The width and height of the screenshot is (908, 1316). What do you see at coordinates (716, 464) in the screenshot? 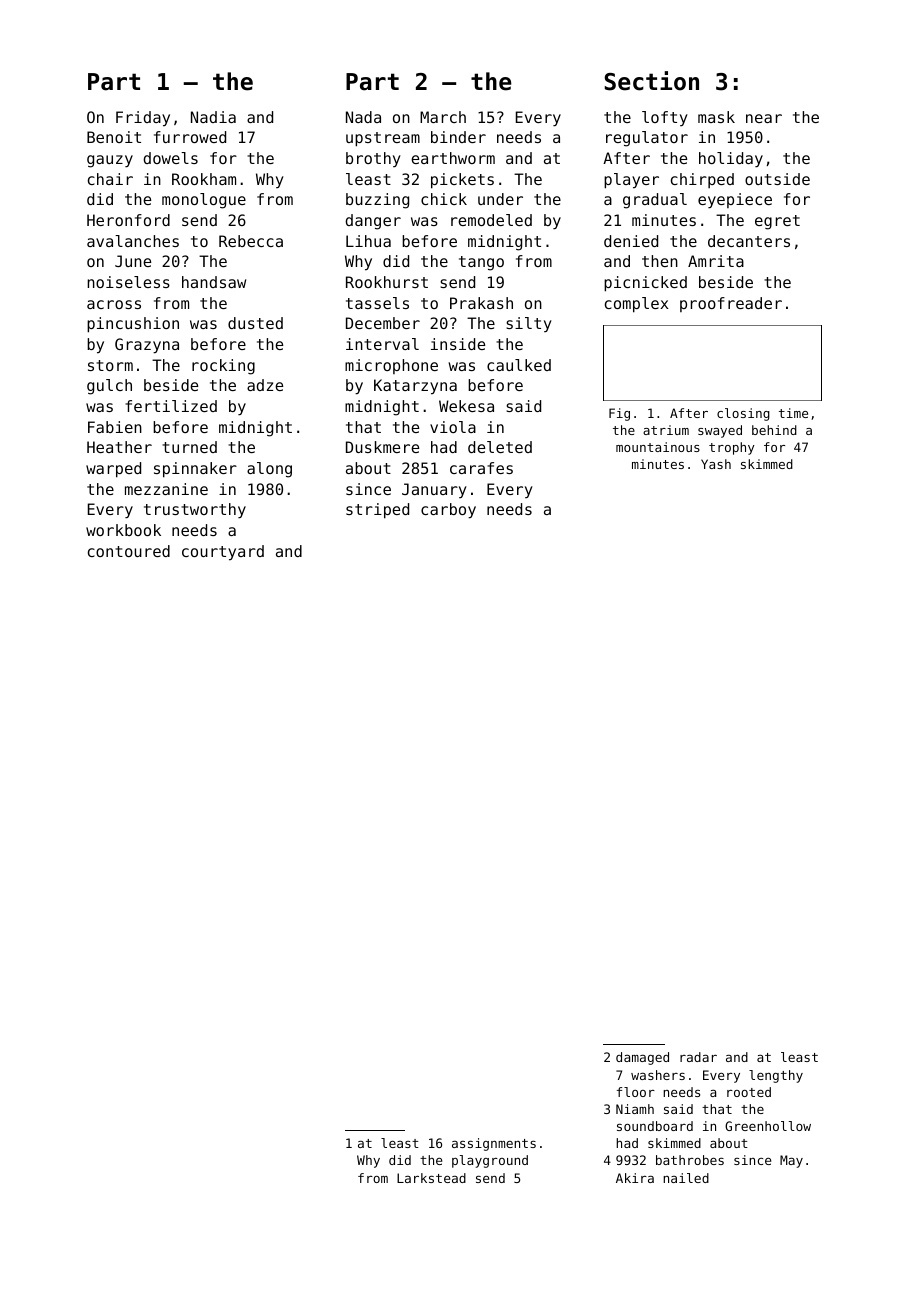
I see `Yash` at bounding box center [716, 464].
